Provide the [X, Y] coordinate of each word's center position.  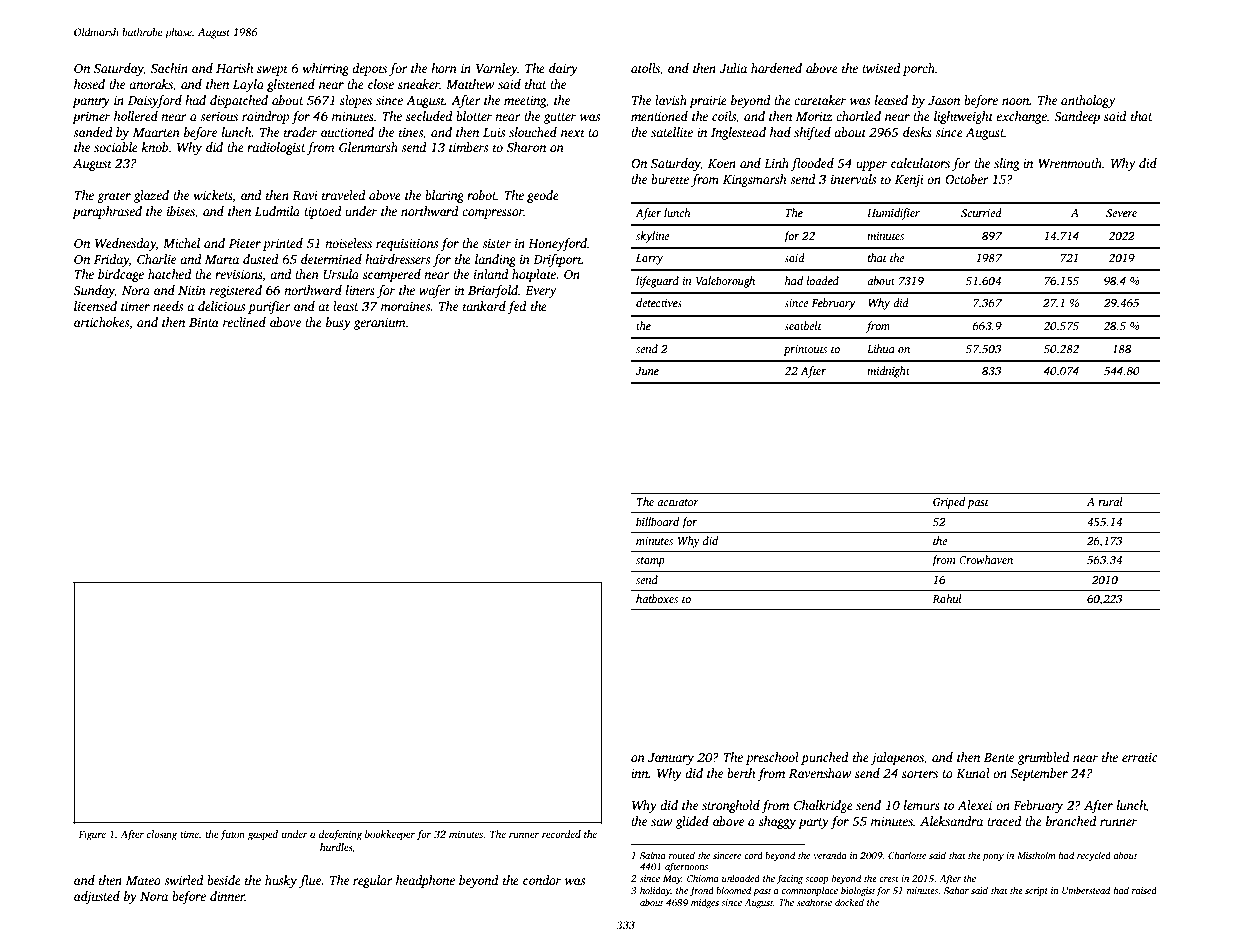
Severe [1121, 213]
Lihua [881, 348]
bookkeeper [390, 835]
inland [491, 274]
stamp [650, 562]
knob [155, 147]
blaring [444, 196]
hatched [170, 274]
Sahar [956, 890]
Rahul [946, 598]
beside [224, 880]
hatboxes [657, 598]
